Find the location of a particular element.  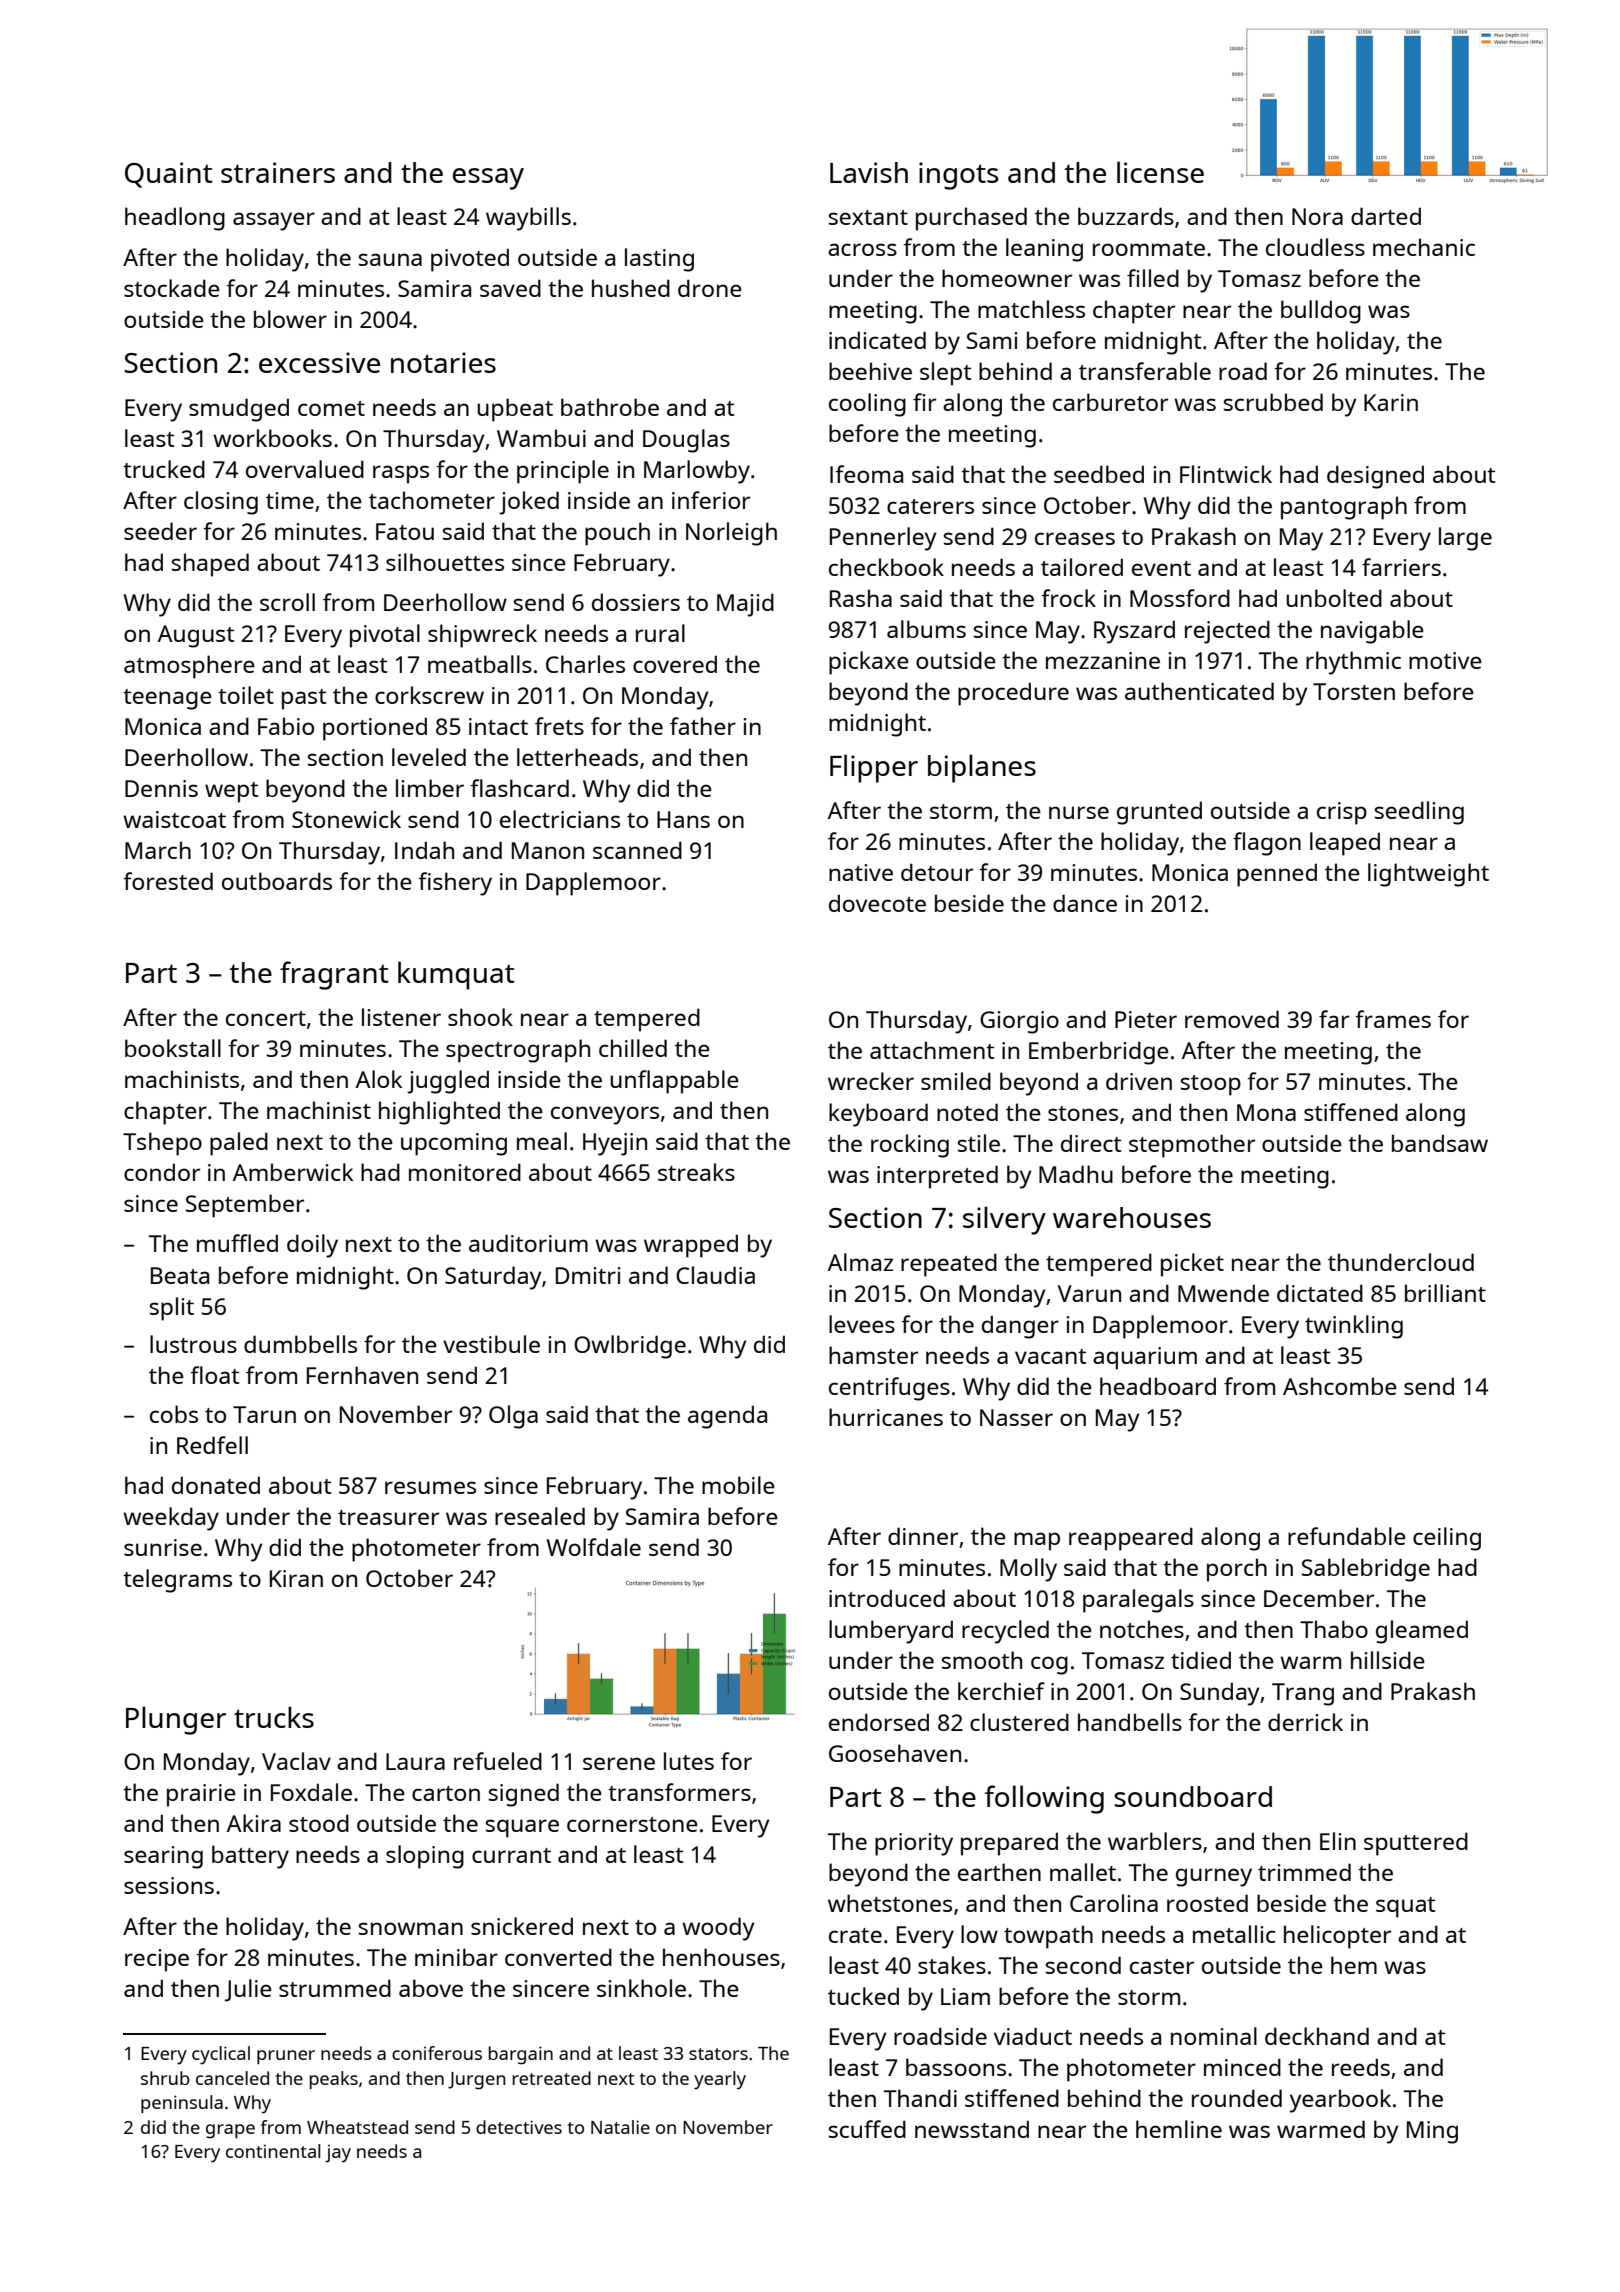

Laura is located at coordinates (415, 1761).
